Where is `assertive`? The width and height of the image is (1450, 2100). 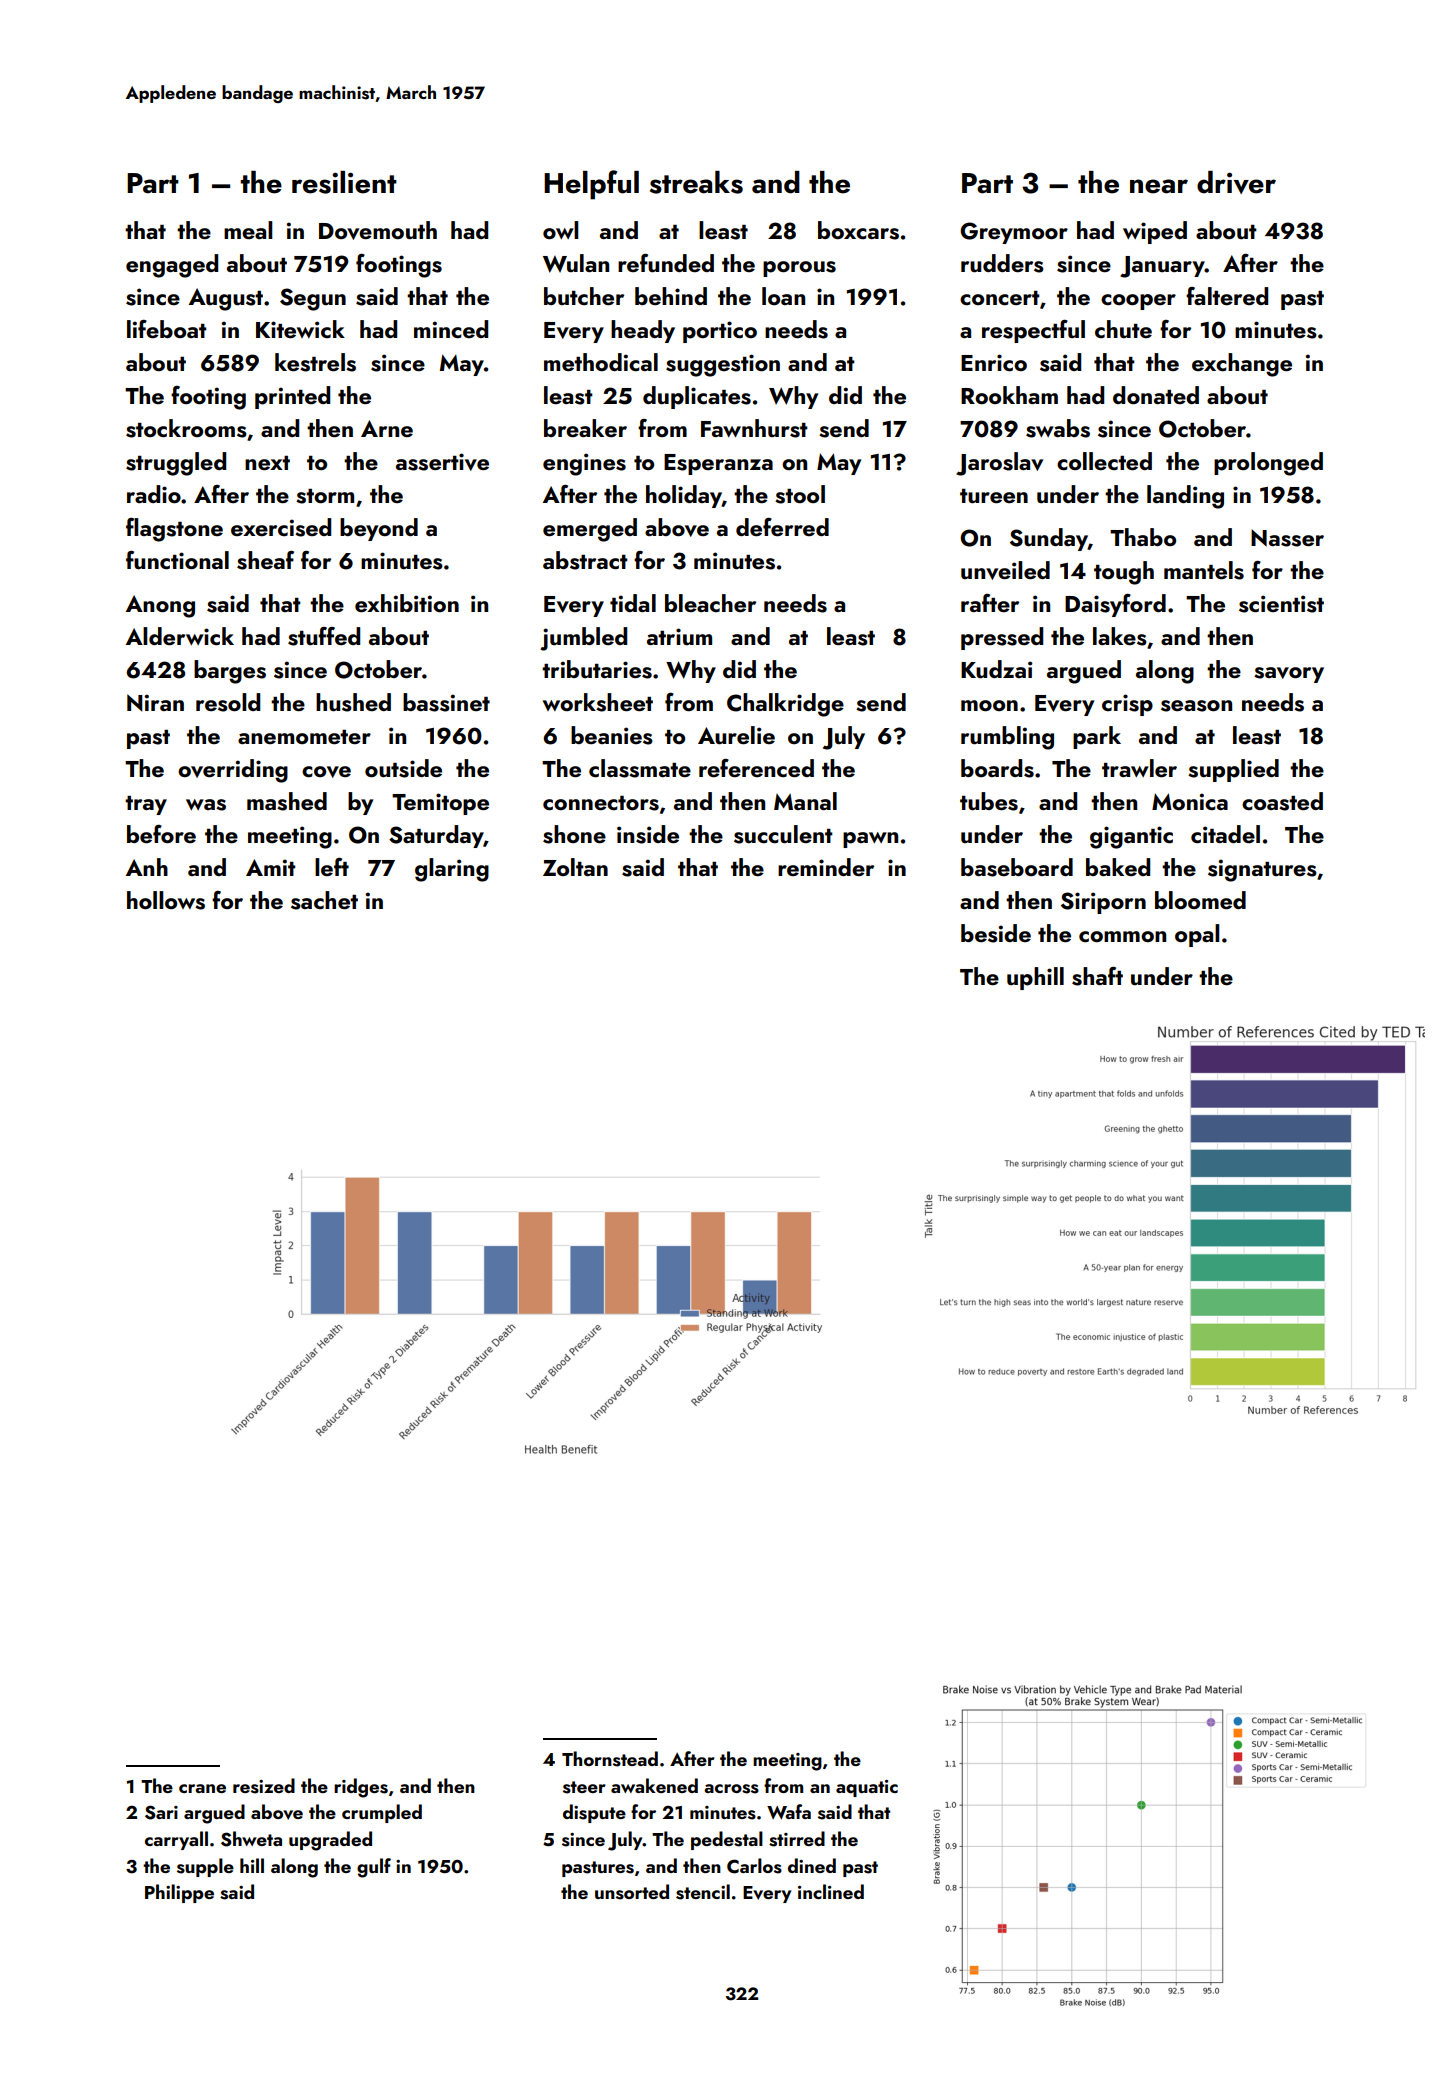 assertive is located at coordinates (442, 462).
